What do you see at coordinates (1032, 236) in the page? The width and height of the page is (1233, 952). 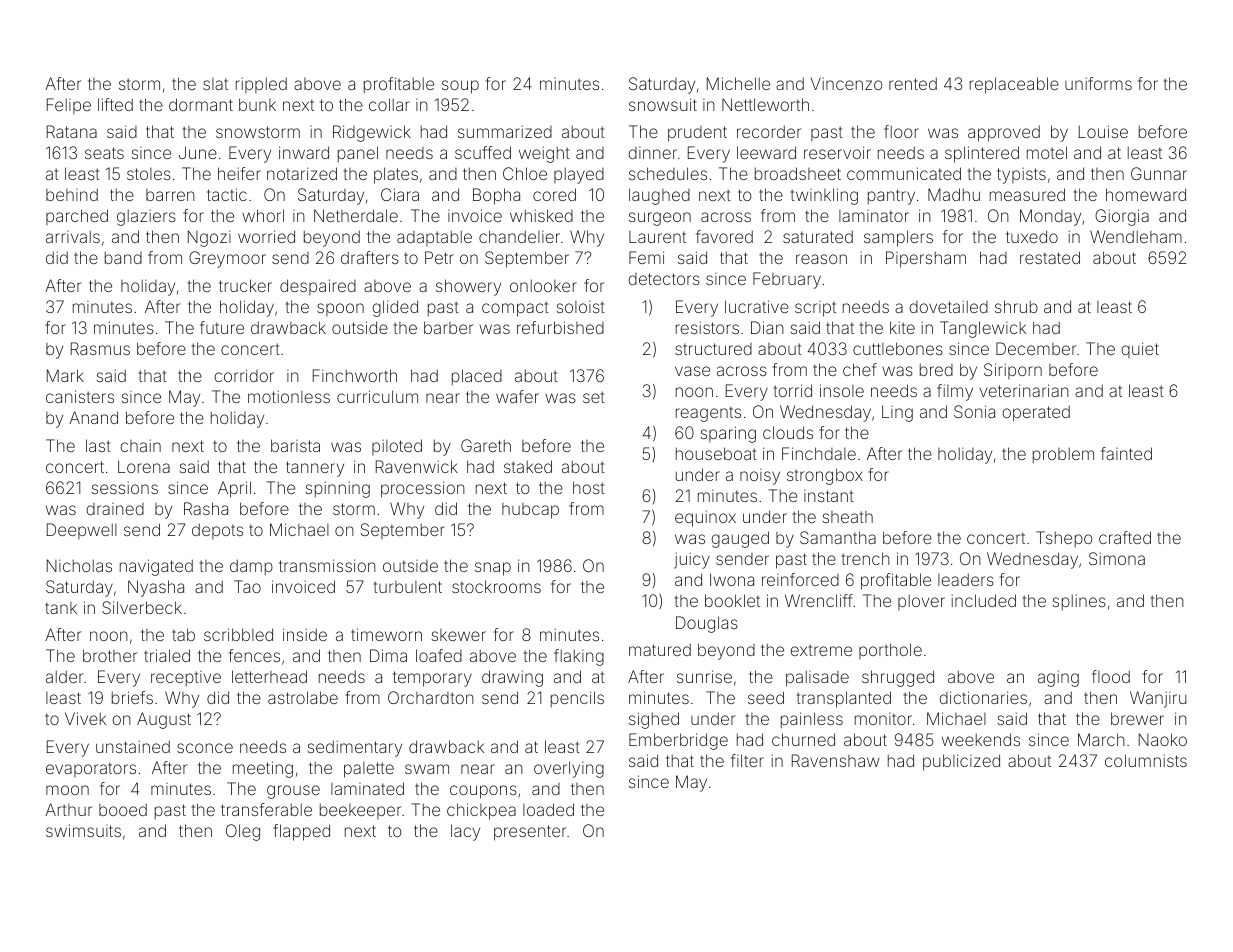 I see `tuxedo` at bounding box center [1032, 236].
